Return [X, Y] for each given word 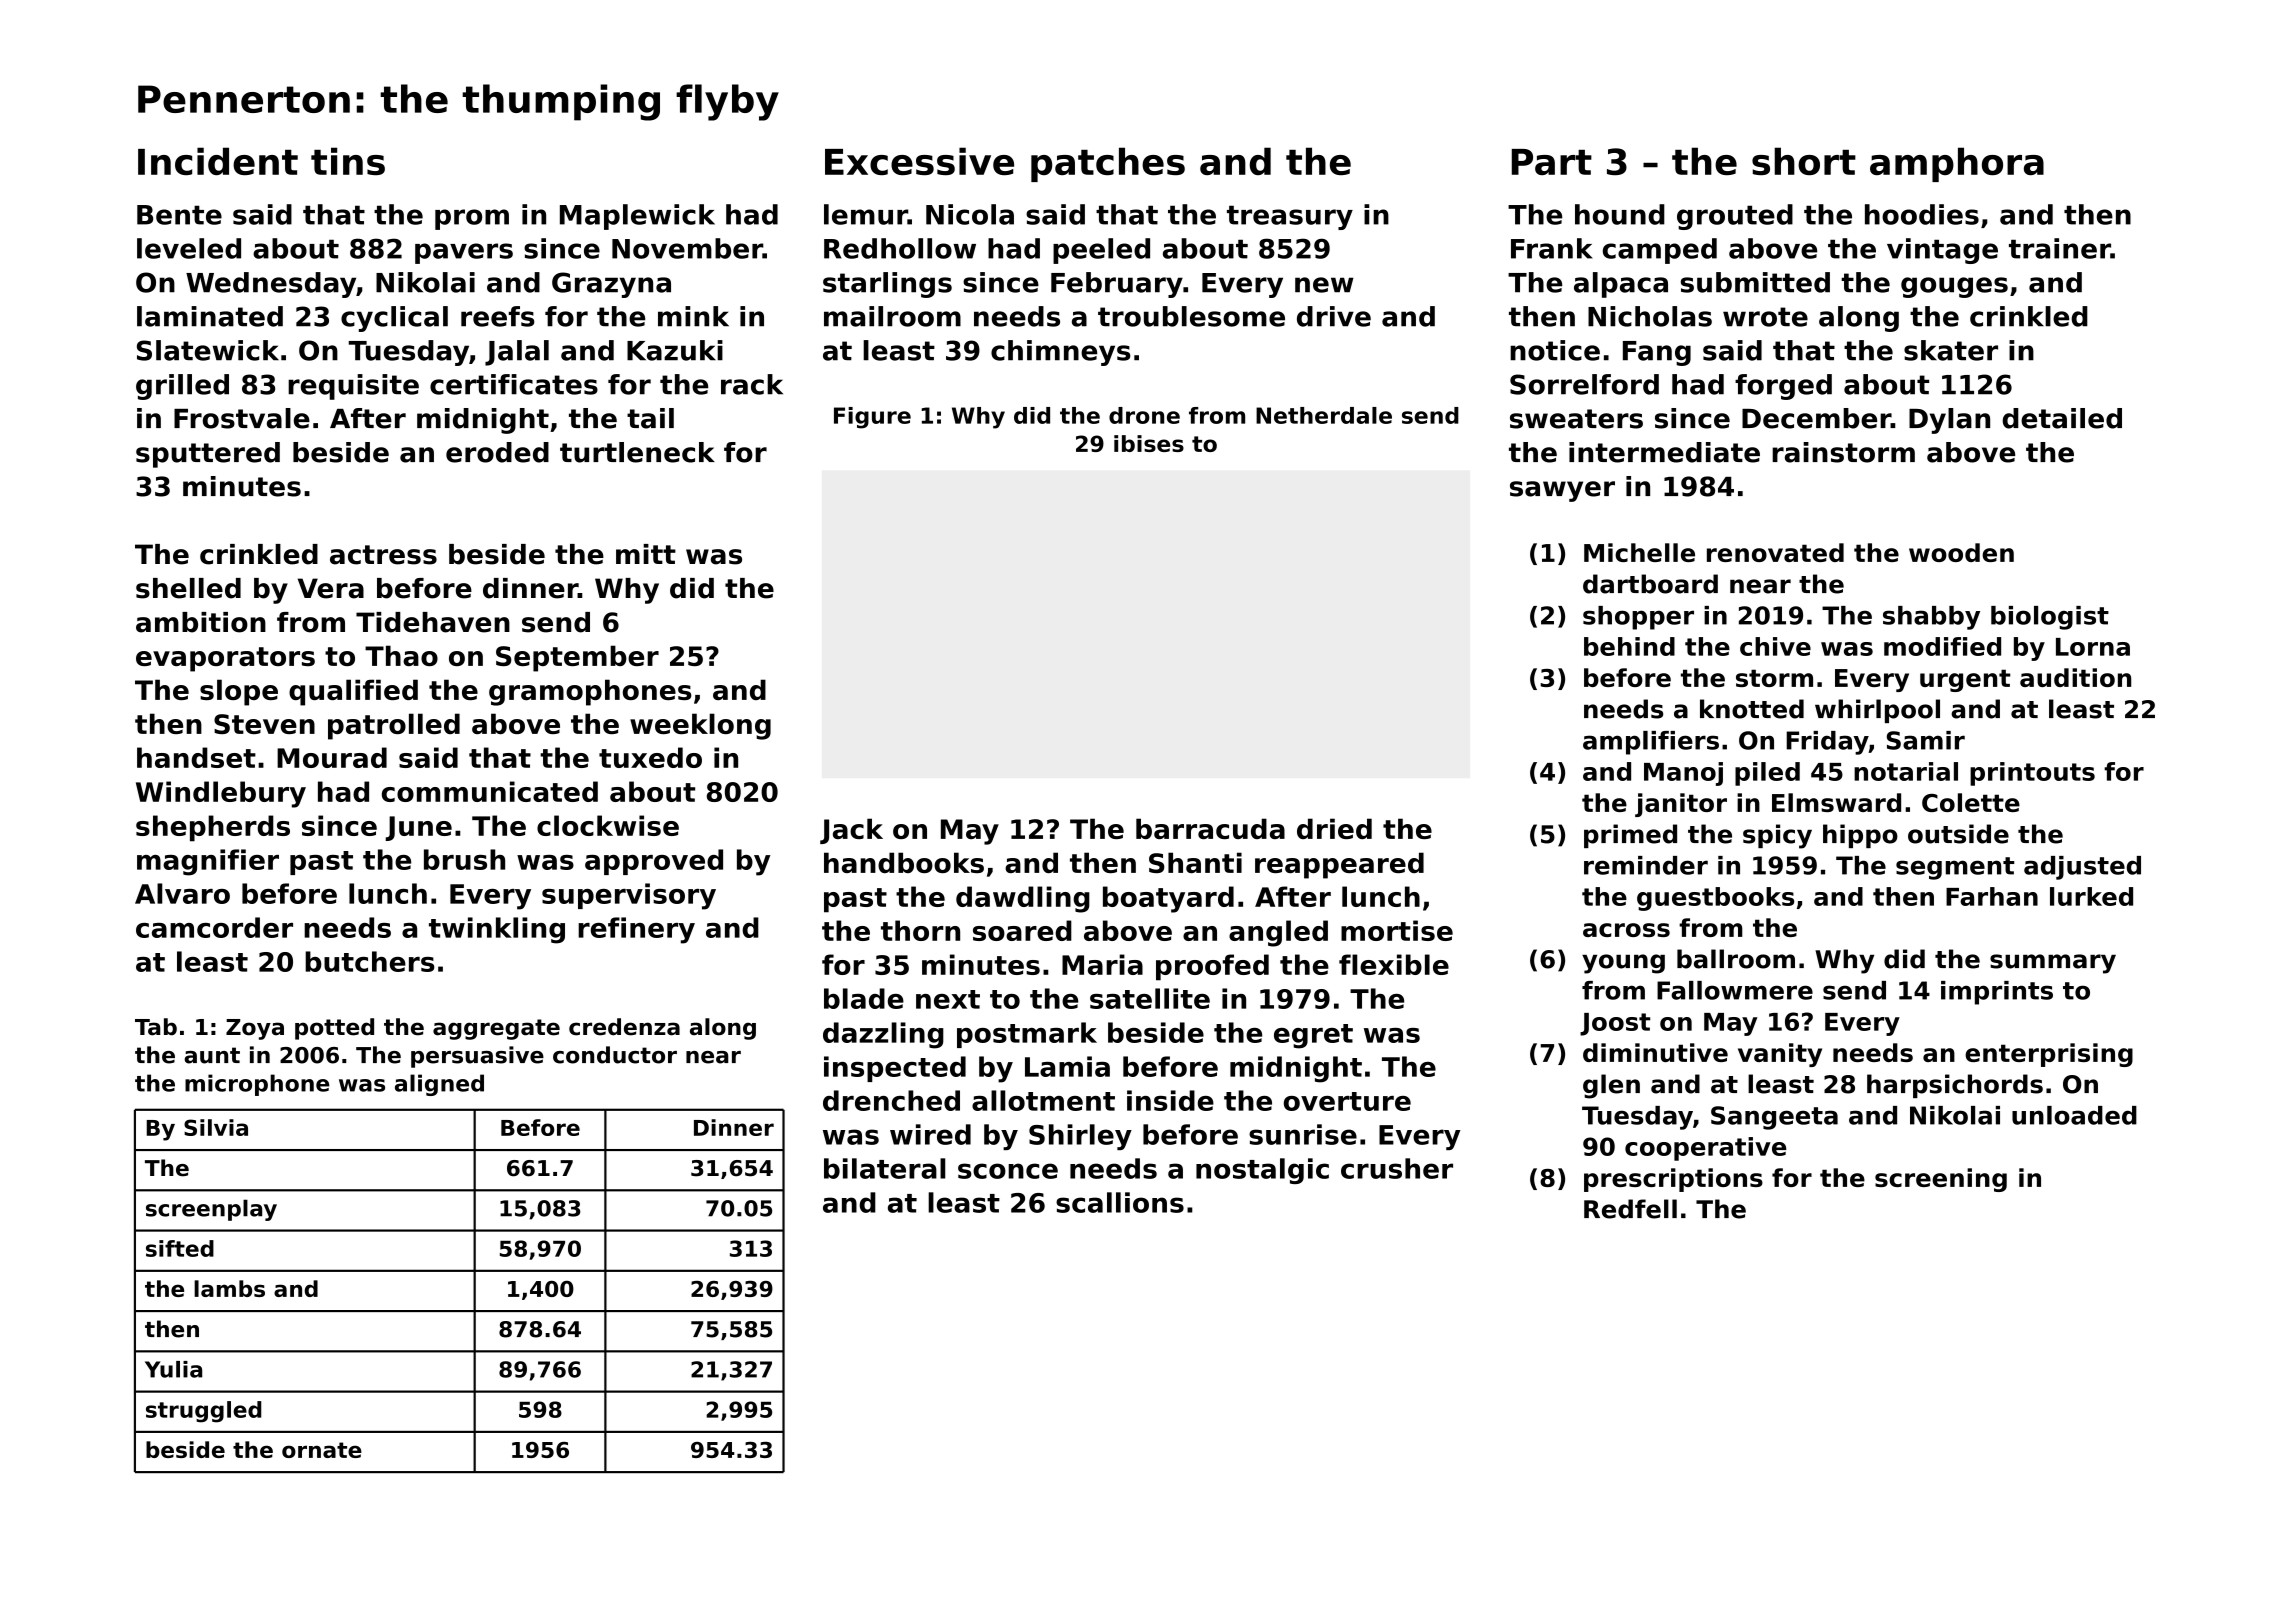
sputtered [208, 455]
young [1623, 964]
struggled [203, 1412]
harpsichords [1955, 1086]
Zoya [255, 1029]
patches [1108, 164]
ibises [1149, 443]
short [1804, 161]
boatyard [1168, 899]
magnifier [208, 862]
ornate [322, 1450]
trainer [2060, 248]
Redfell [1630, 1209]
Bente [179, 215]
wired [930, 1134]
